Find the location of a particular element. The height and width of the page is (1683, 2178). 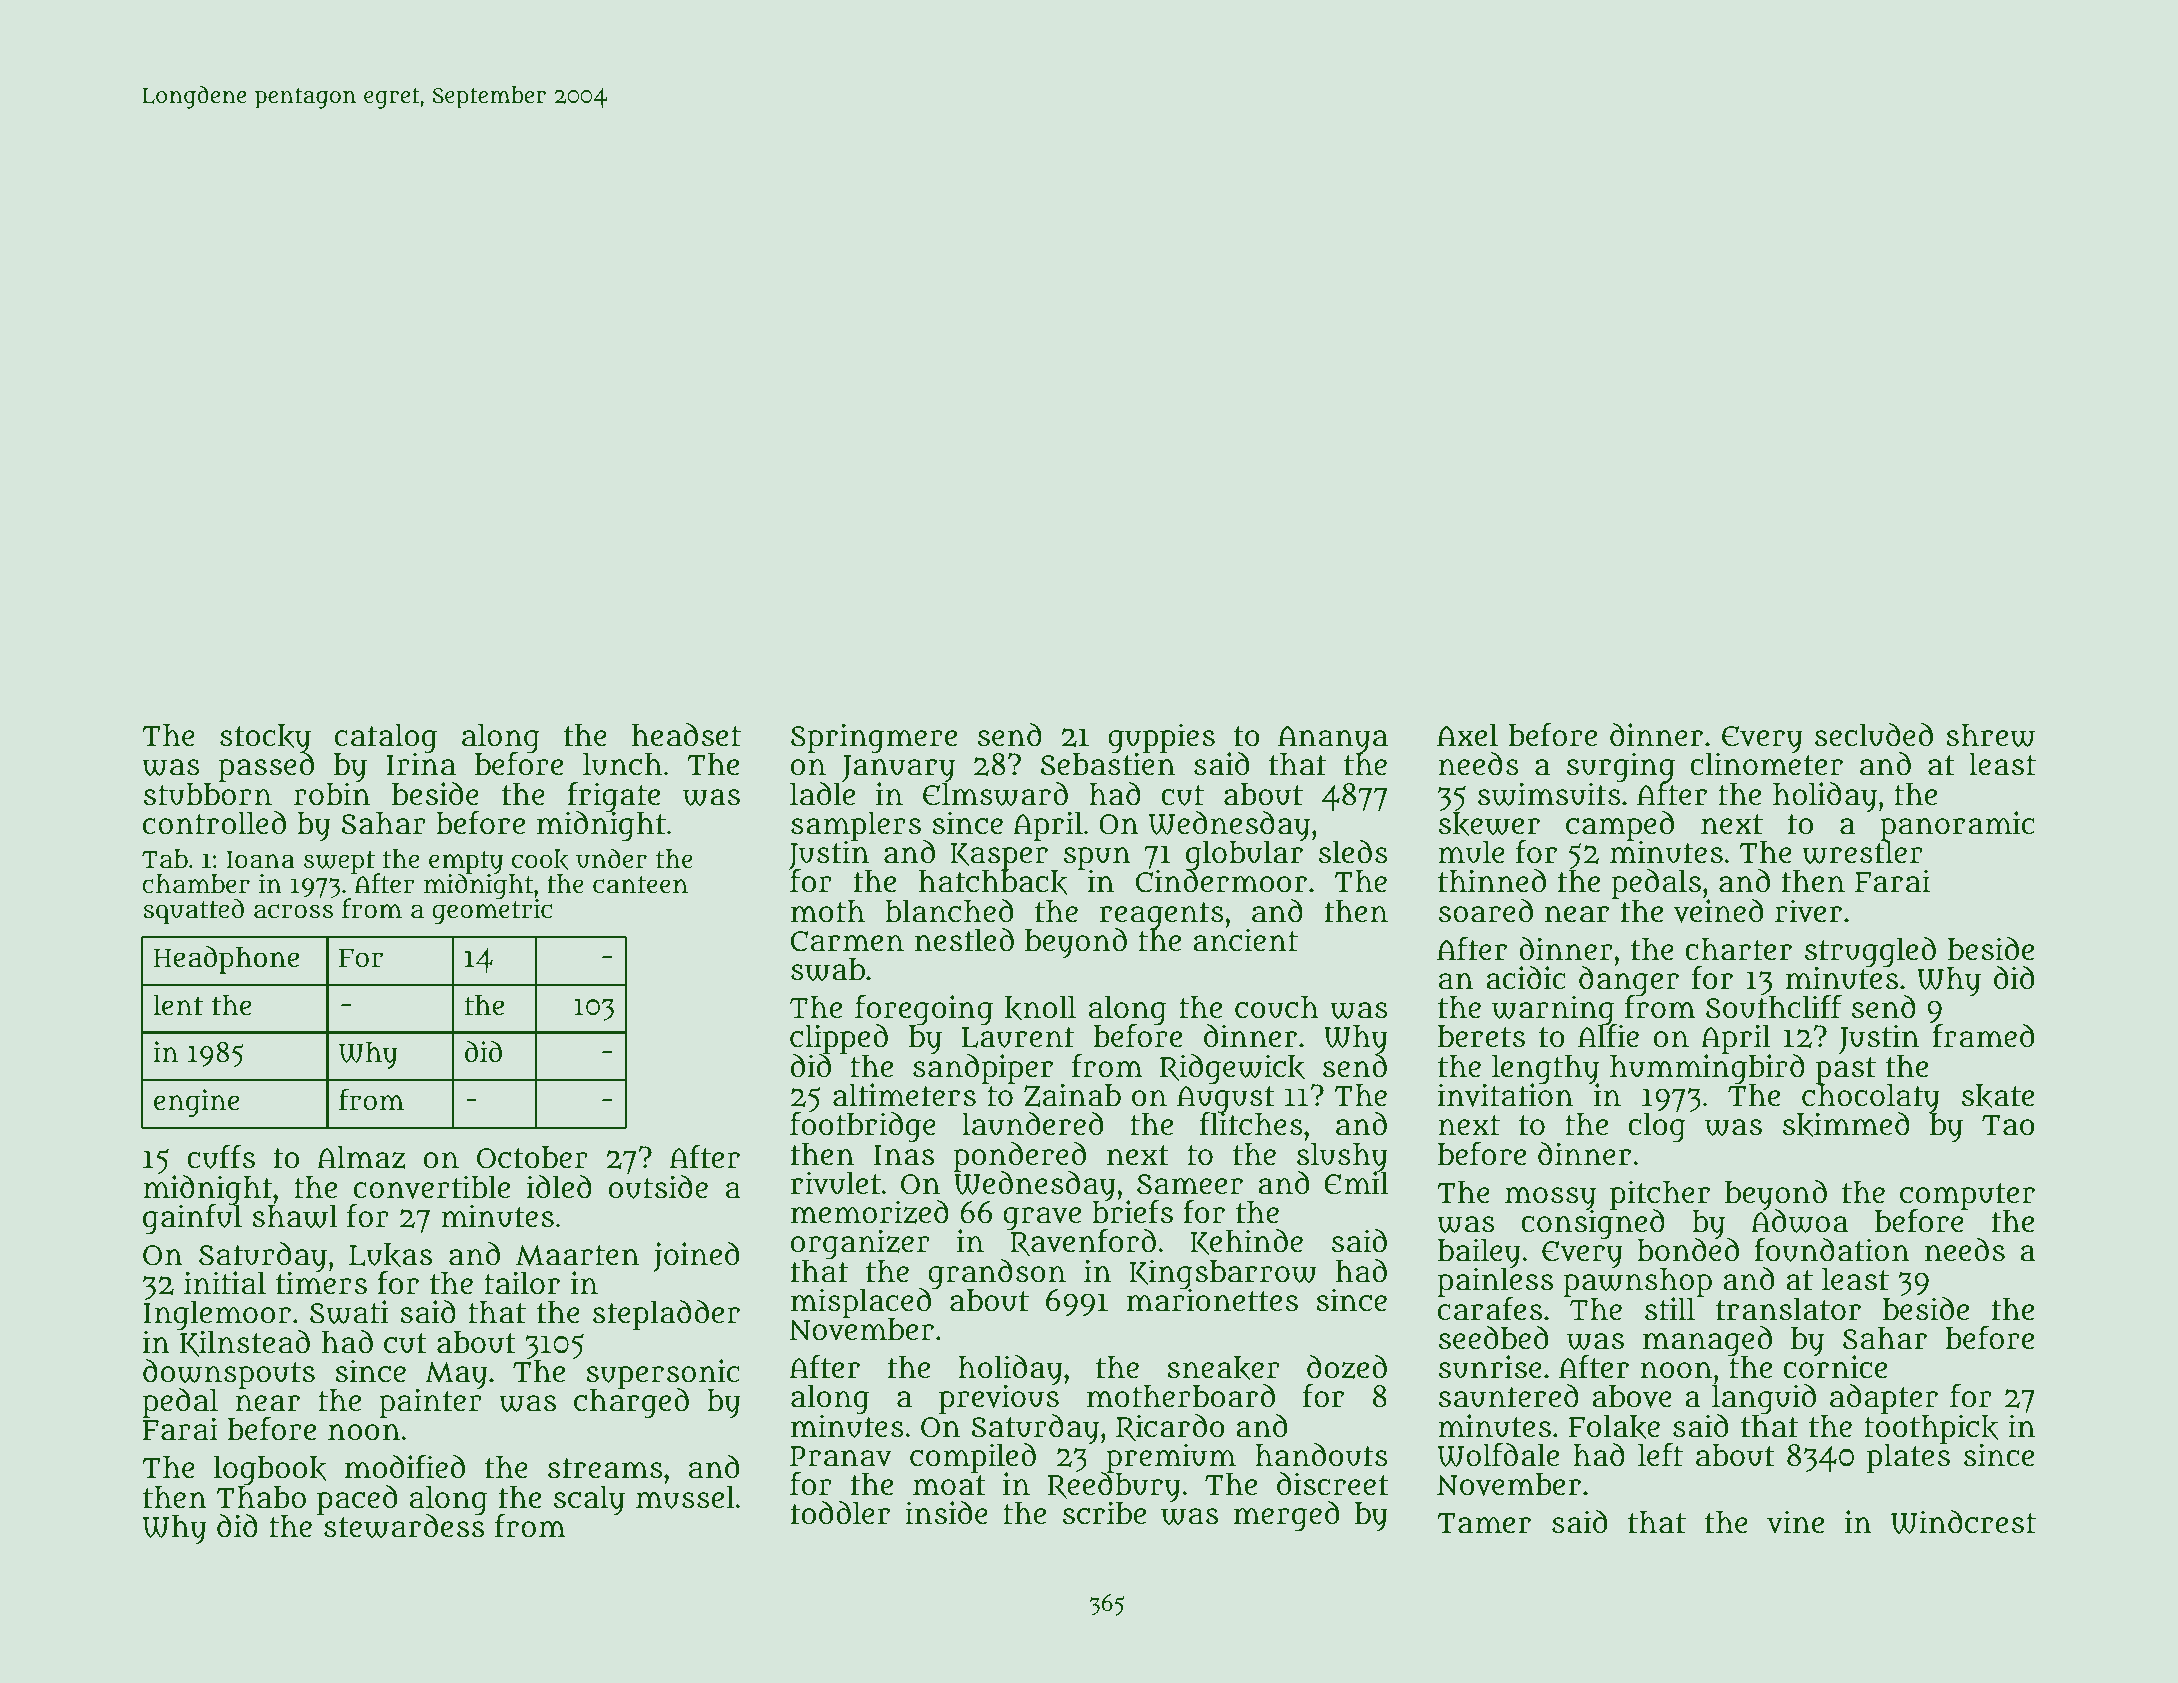

merged is located at coordinates (1286, 1516).
